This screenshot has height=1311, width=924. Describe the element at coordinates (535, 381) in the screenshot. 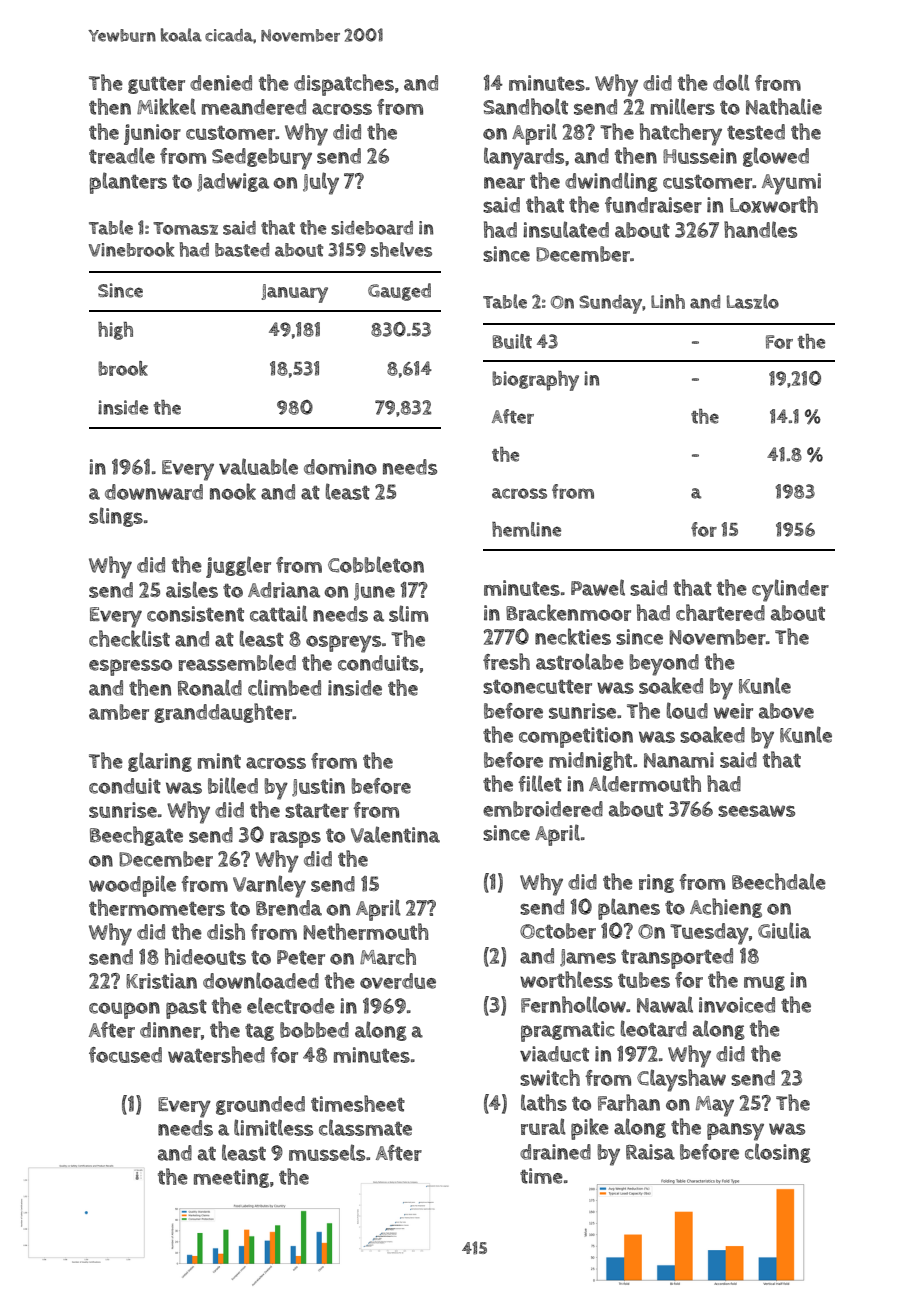

I see `biography` at that location.
